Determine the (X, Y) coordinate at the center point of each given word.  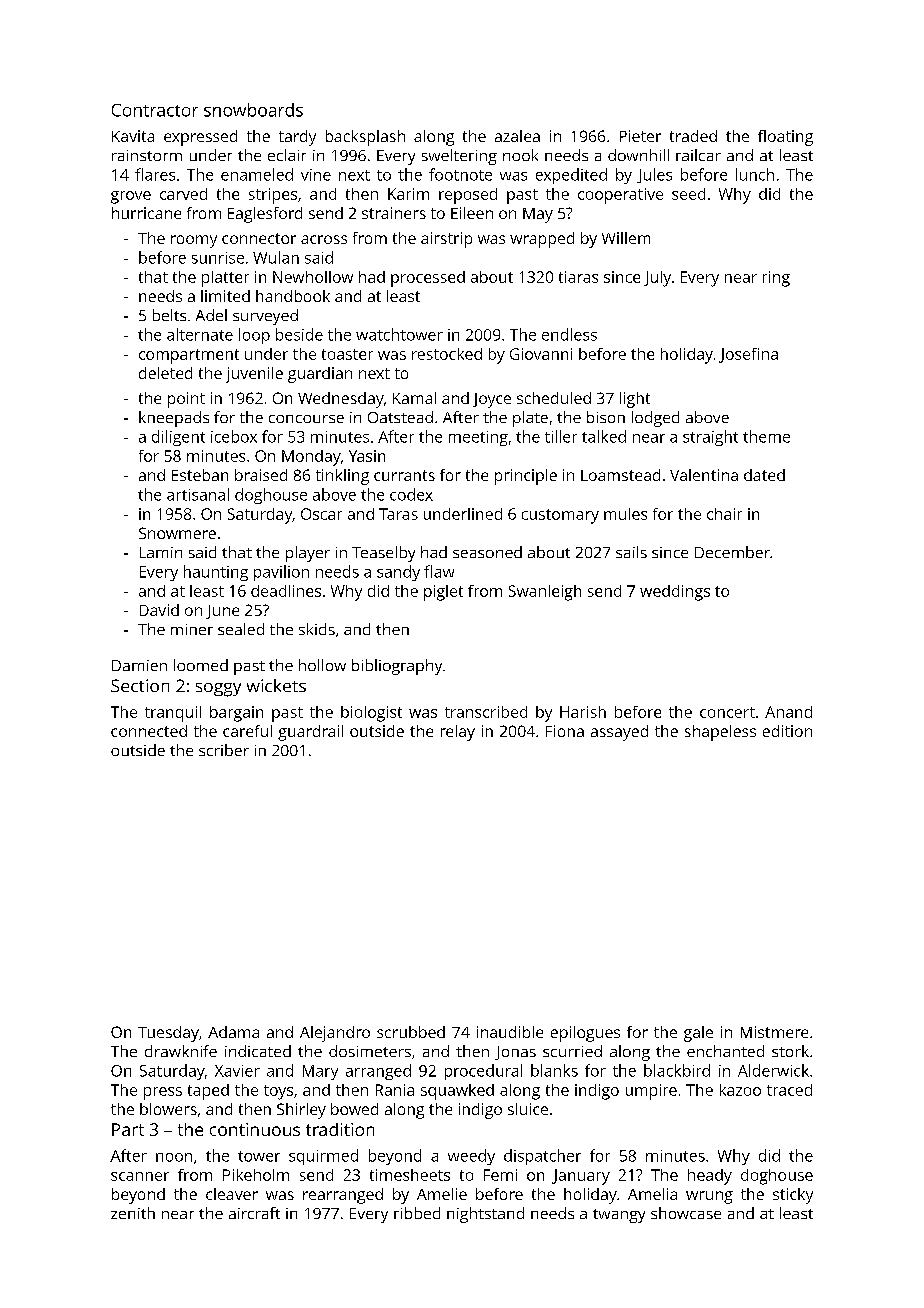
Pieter (640, 136)
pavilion (281, 573)
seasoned (487, 552)
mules (625, 514)
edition (787, 731)
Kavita (133, 136)
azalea (517, 136)
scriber (224, 750)
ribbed (417, 1213)
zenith (133, 1213)
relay (458, 733)
